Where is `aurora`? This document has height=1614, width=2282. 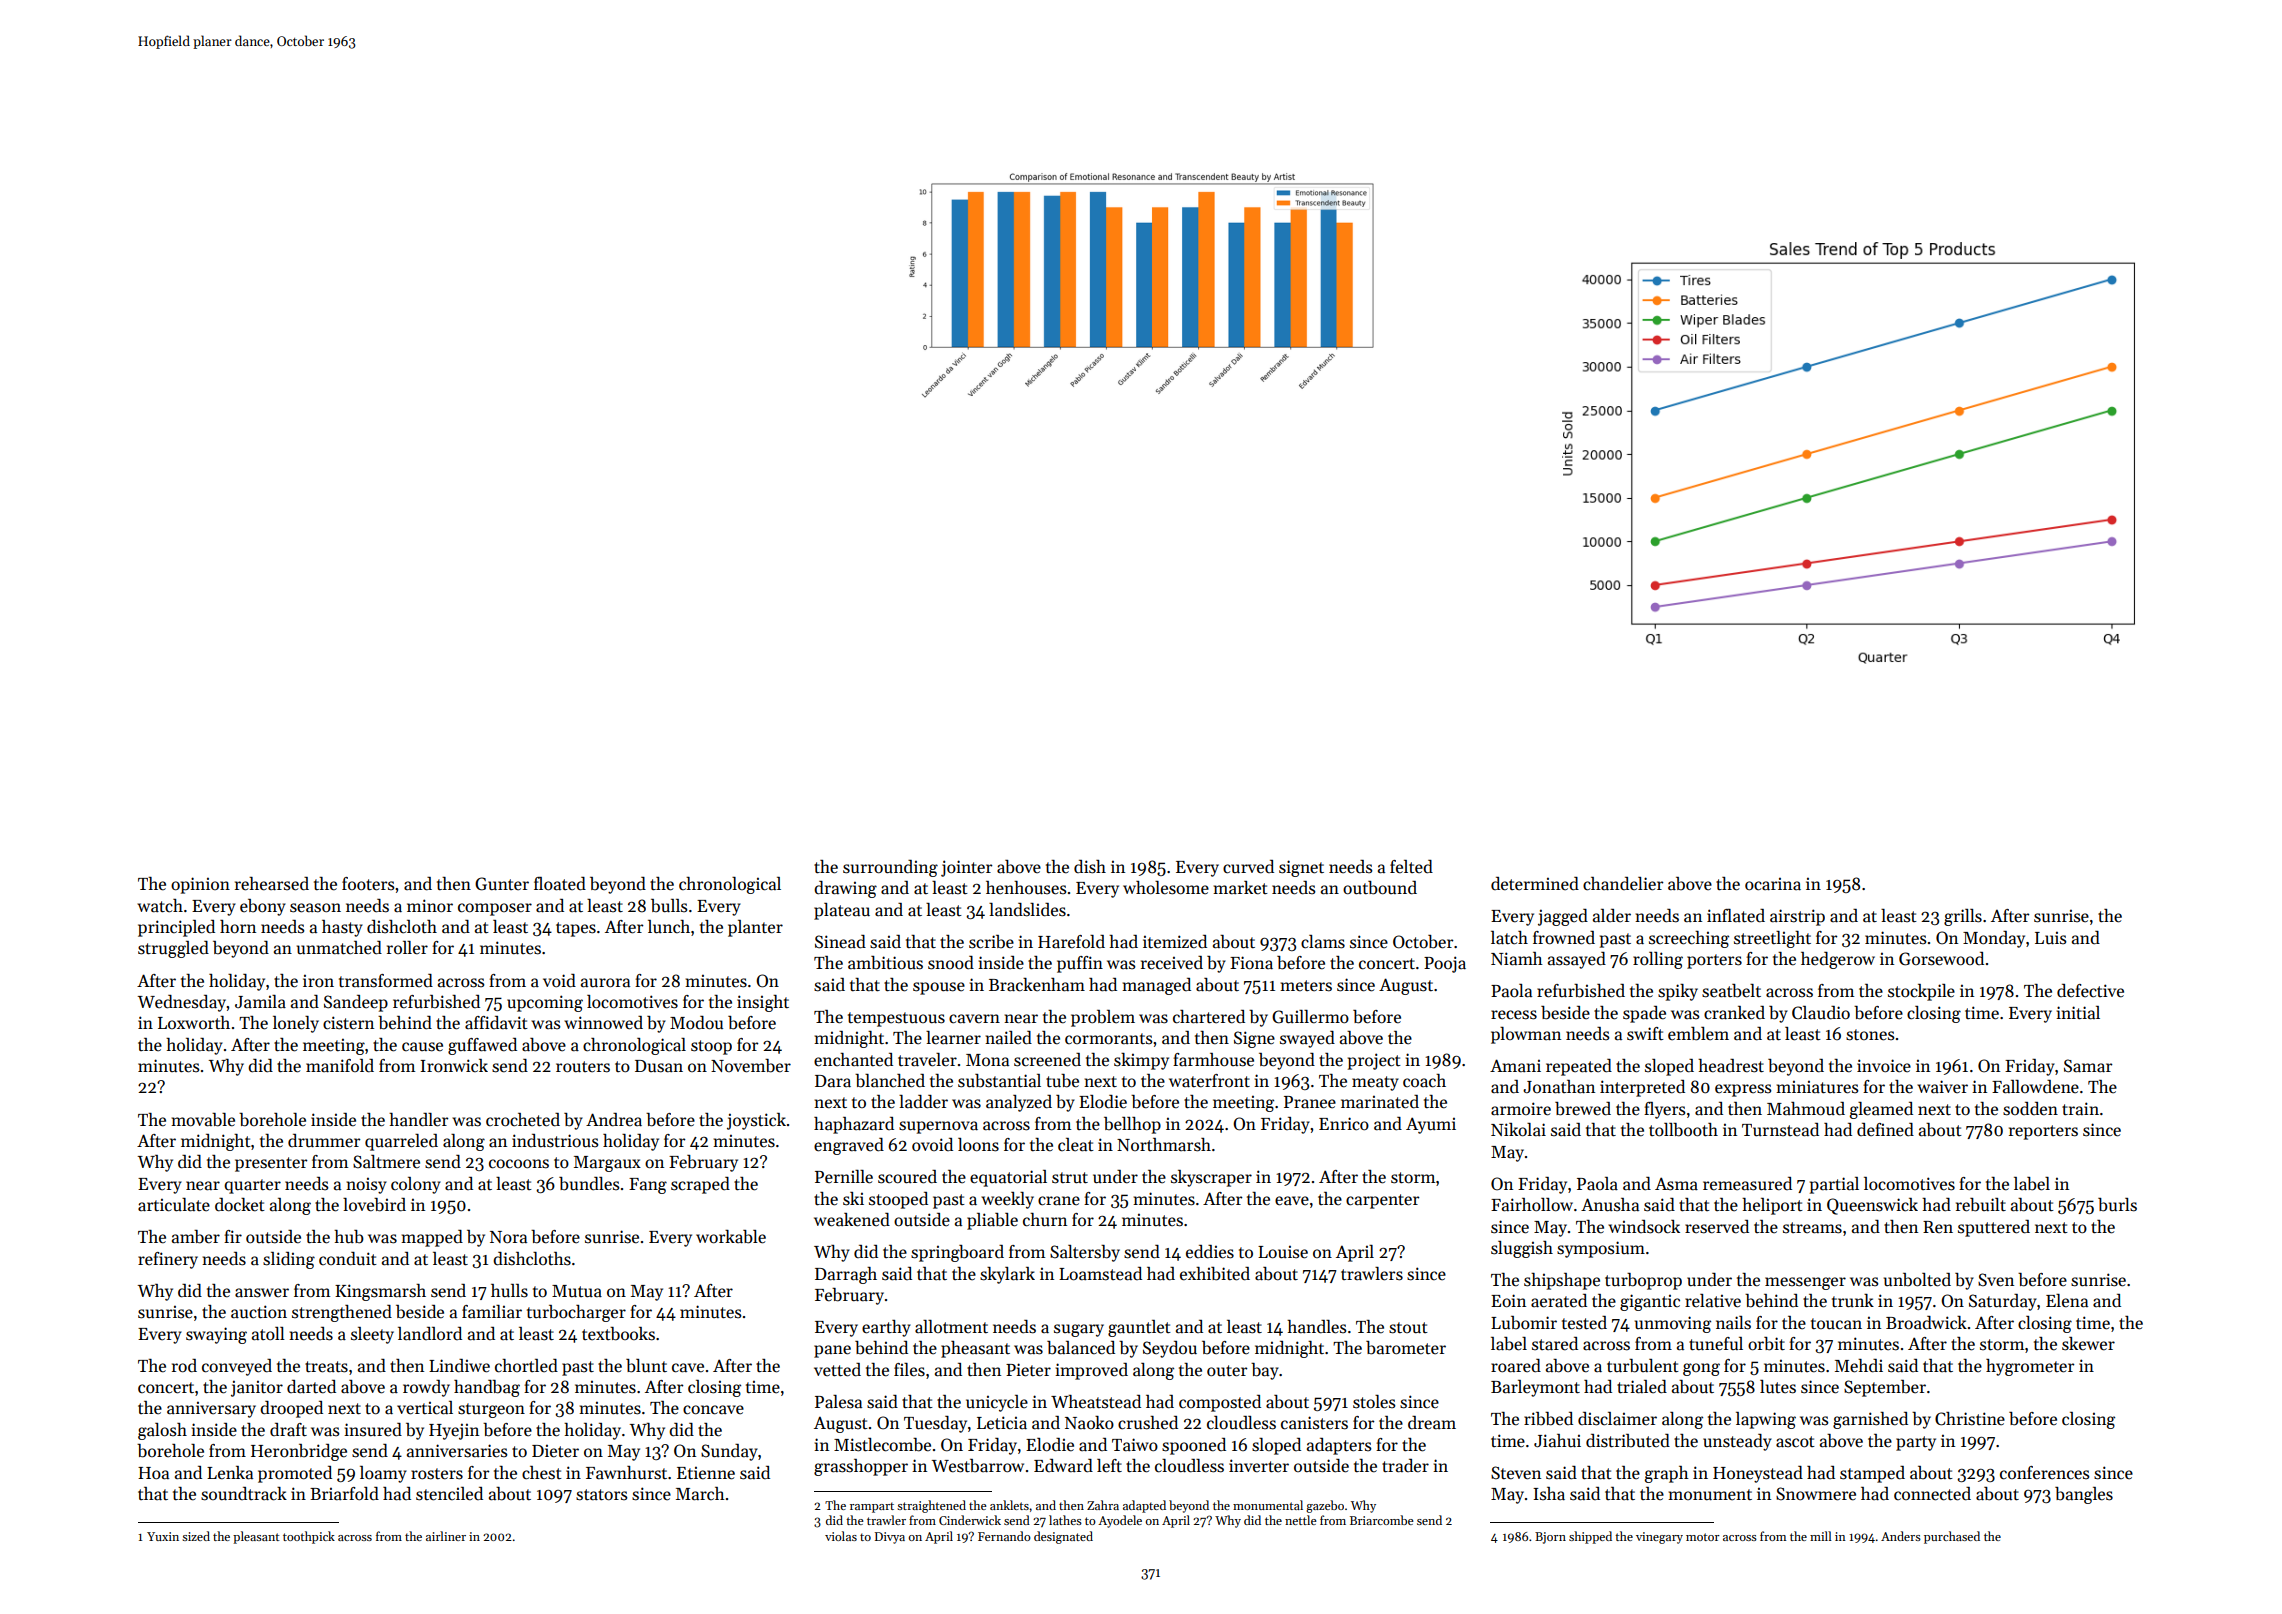 aurora is located at coordinates (605, 983).
